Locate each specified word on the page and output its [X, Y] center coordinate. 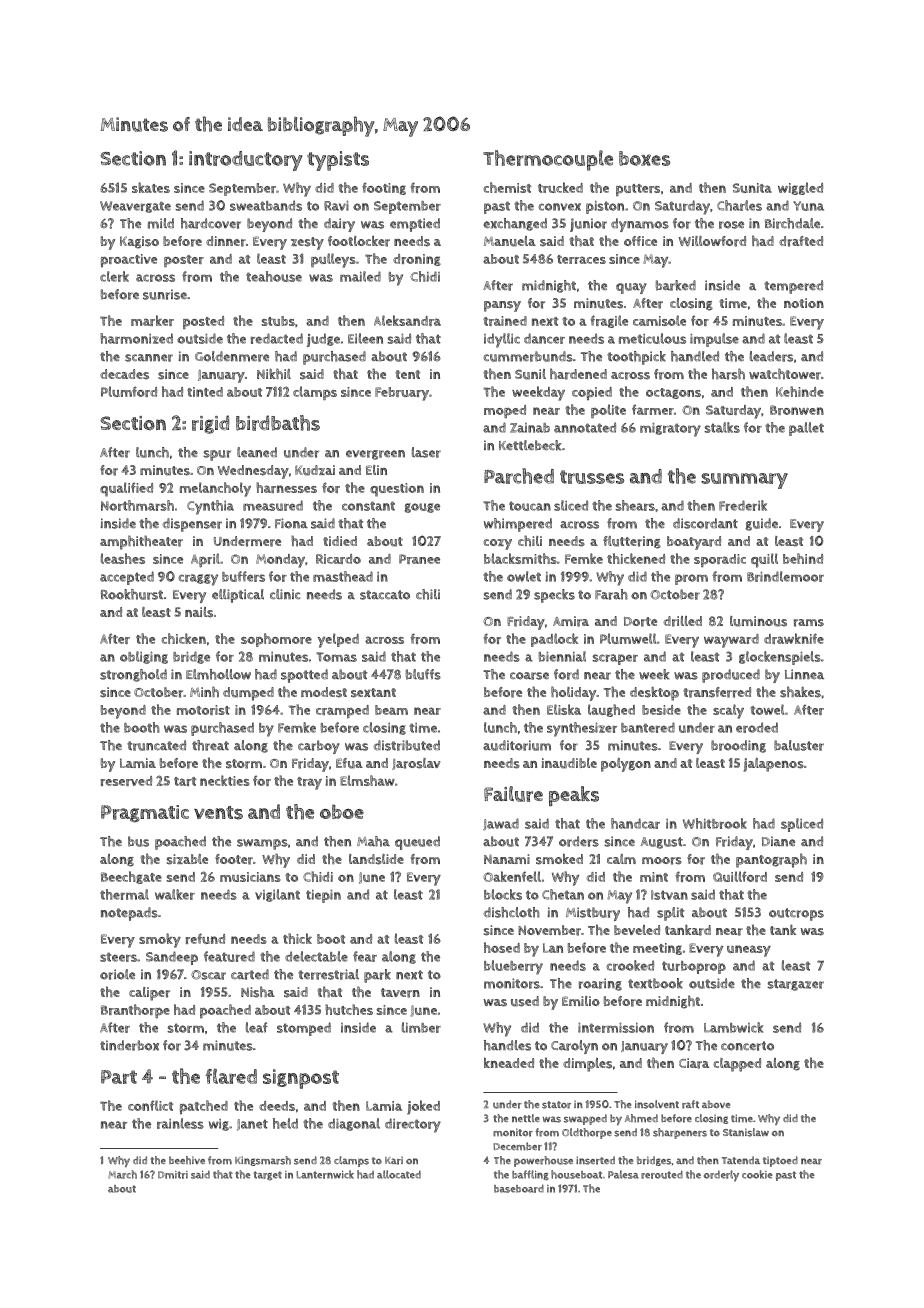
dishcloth [511, 912]
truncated [156, 745]
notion [804, 303]
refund [205, 938]
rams [809, 623]
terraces [581, 259]
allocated [399, 1174]
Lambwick [734, 1027]
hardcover [211, 223]
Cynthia [210, 507]
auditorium [517, 745]
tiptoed [780, 1161]
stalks [722, 427]
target [267, 1175]
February [402, 394]
